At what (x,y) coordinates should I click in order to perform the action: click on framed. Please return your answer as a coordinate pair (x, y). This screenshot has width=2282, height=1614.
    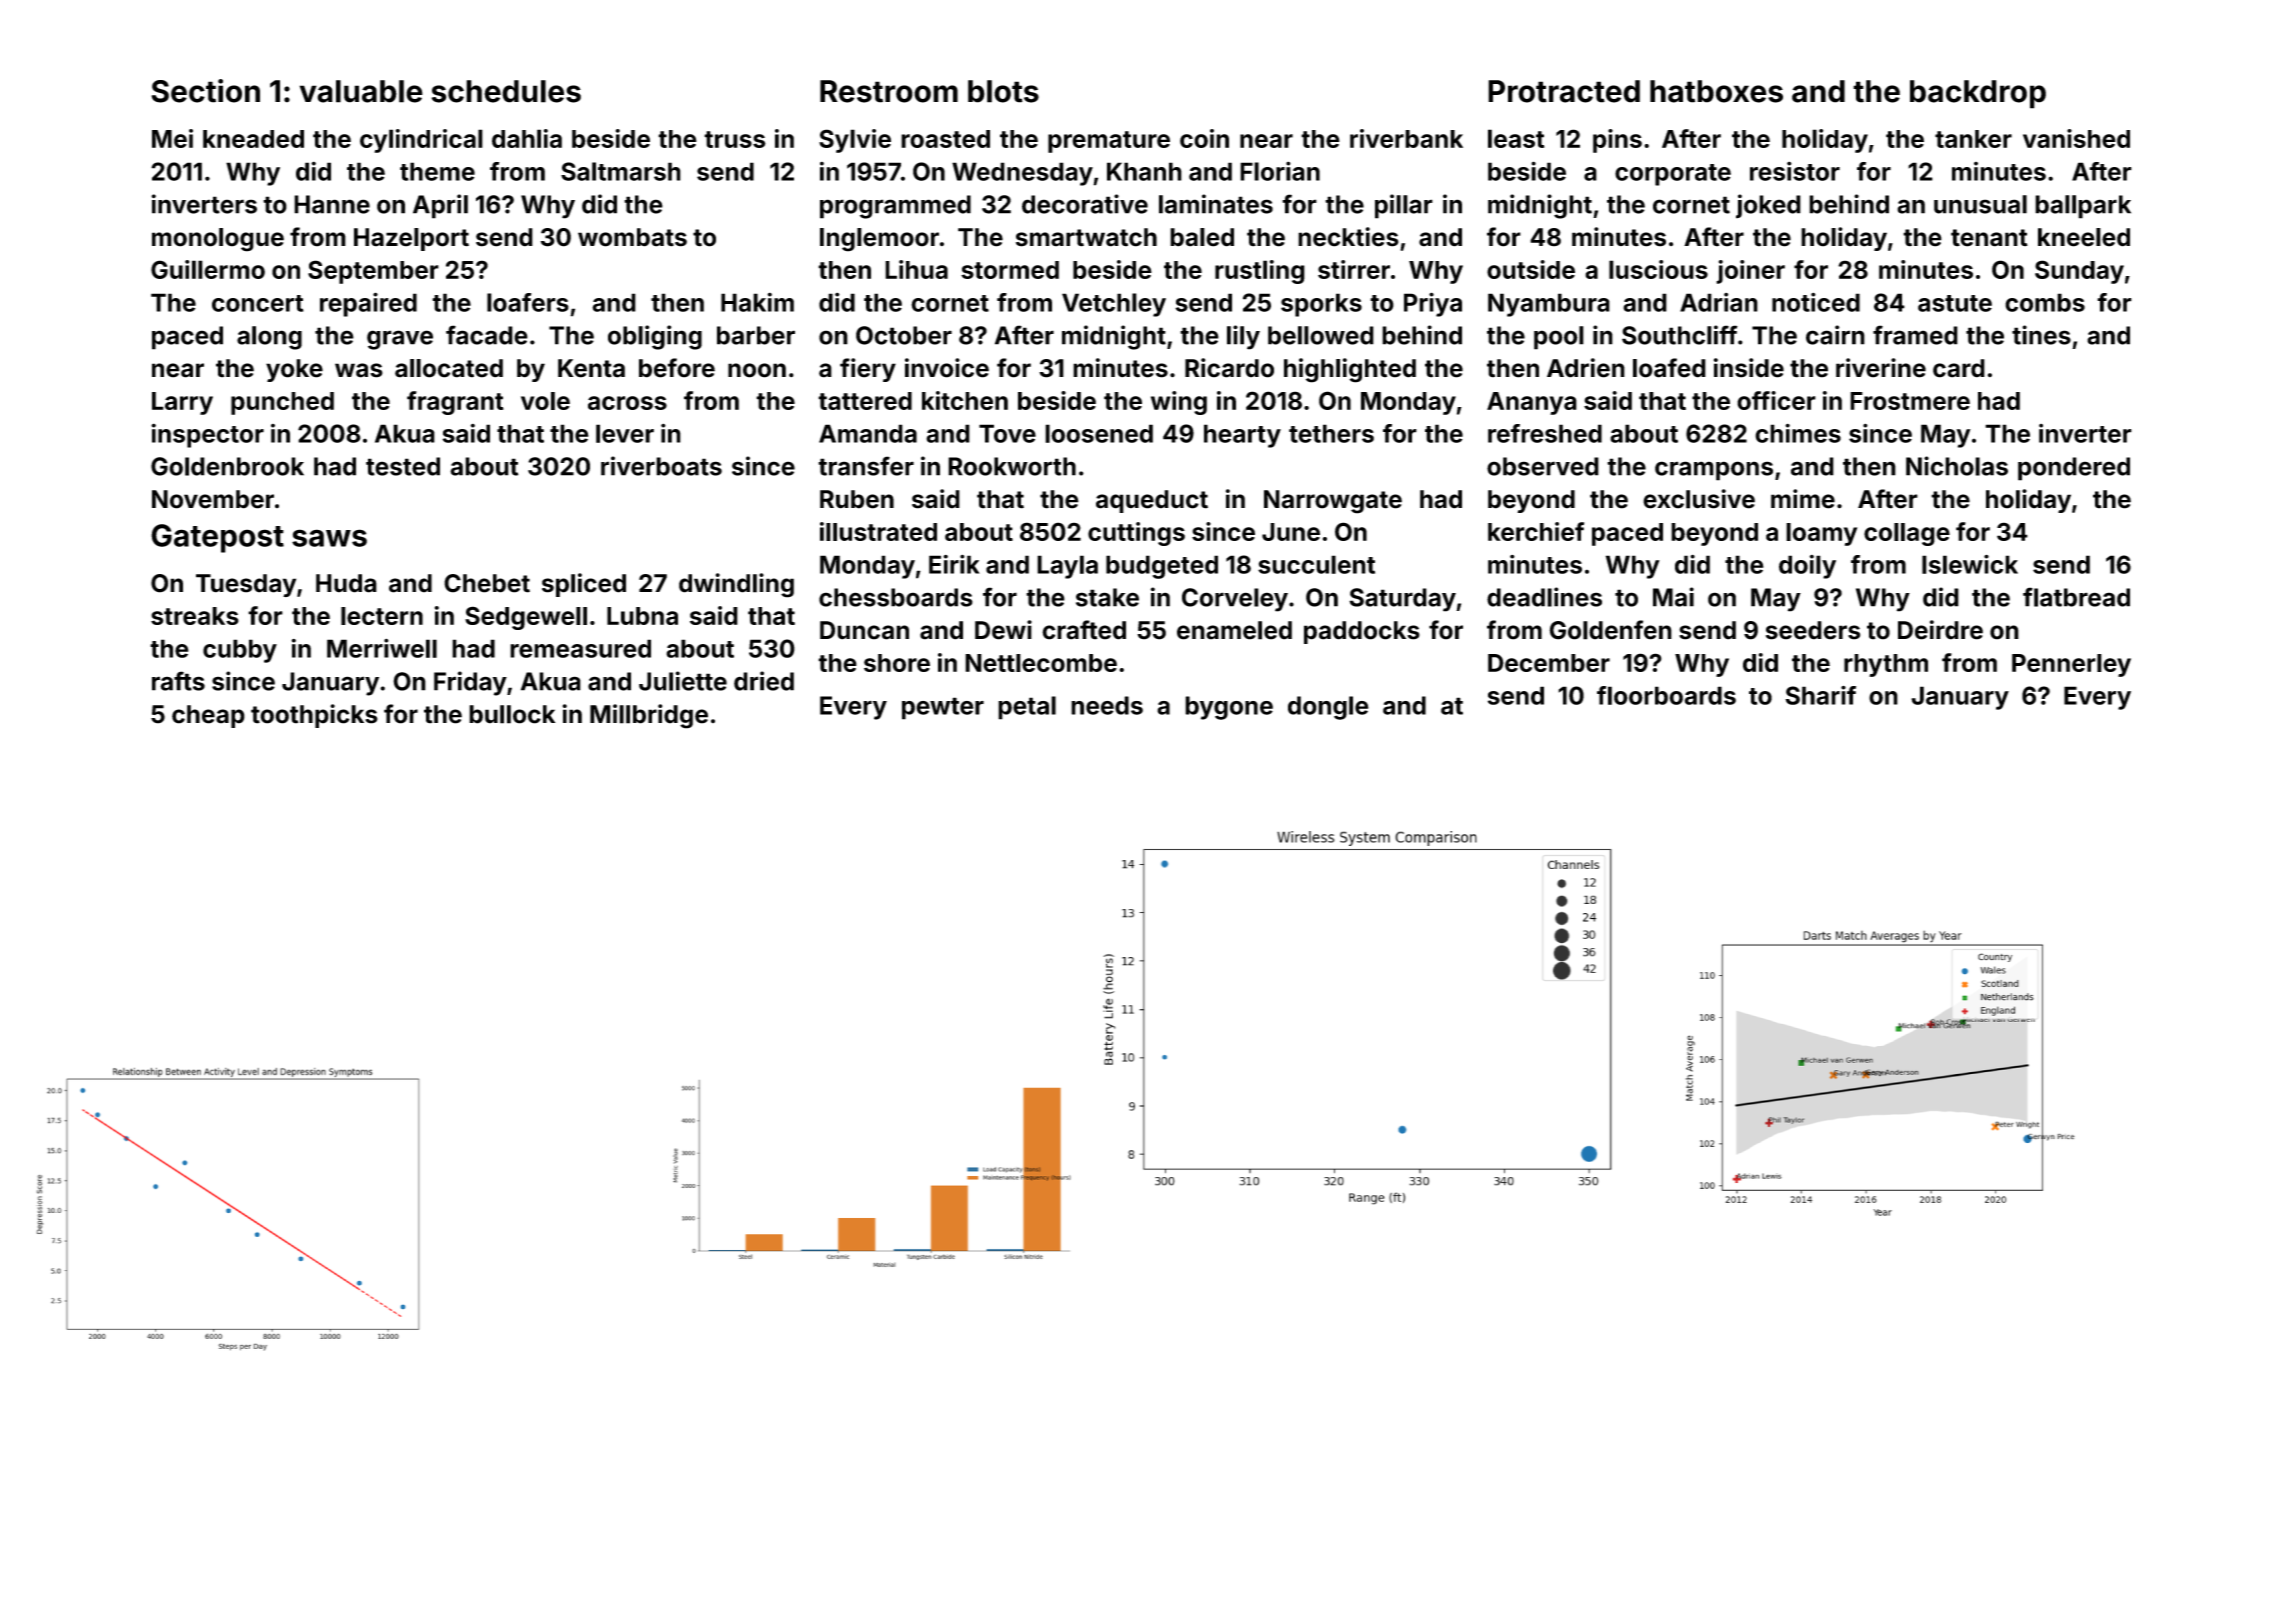
    Looking at the image, I should click on (1915, 335).
